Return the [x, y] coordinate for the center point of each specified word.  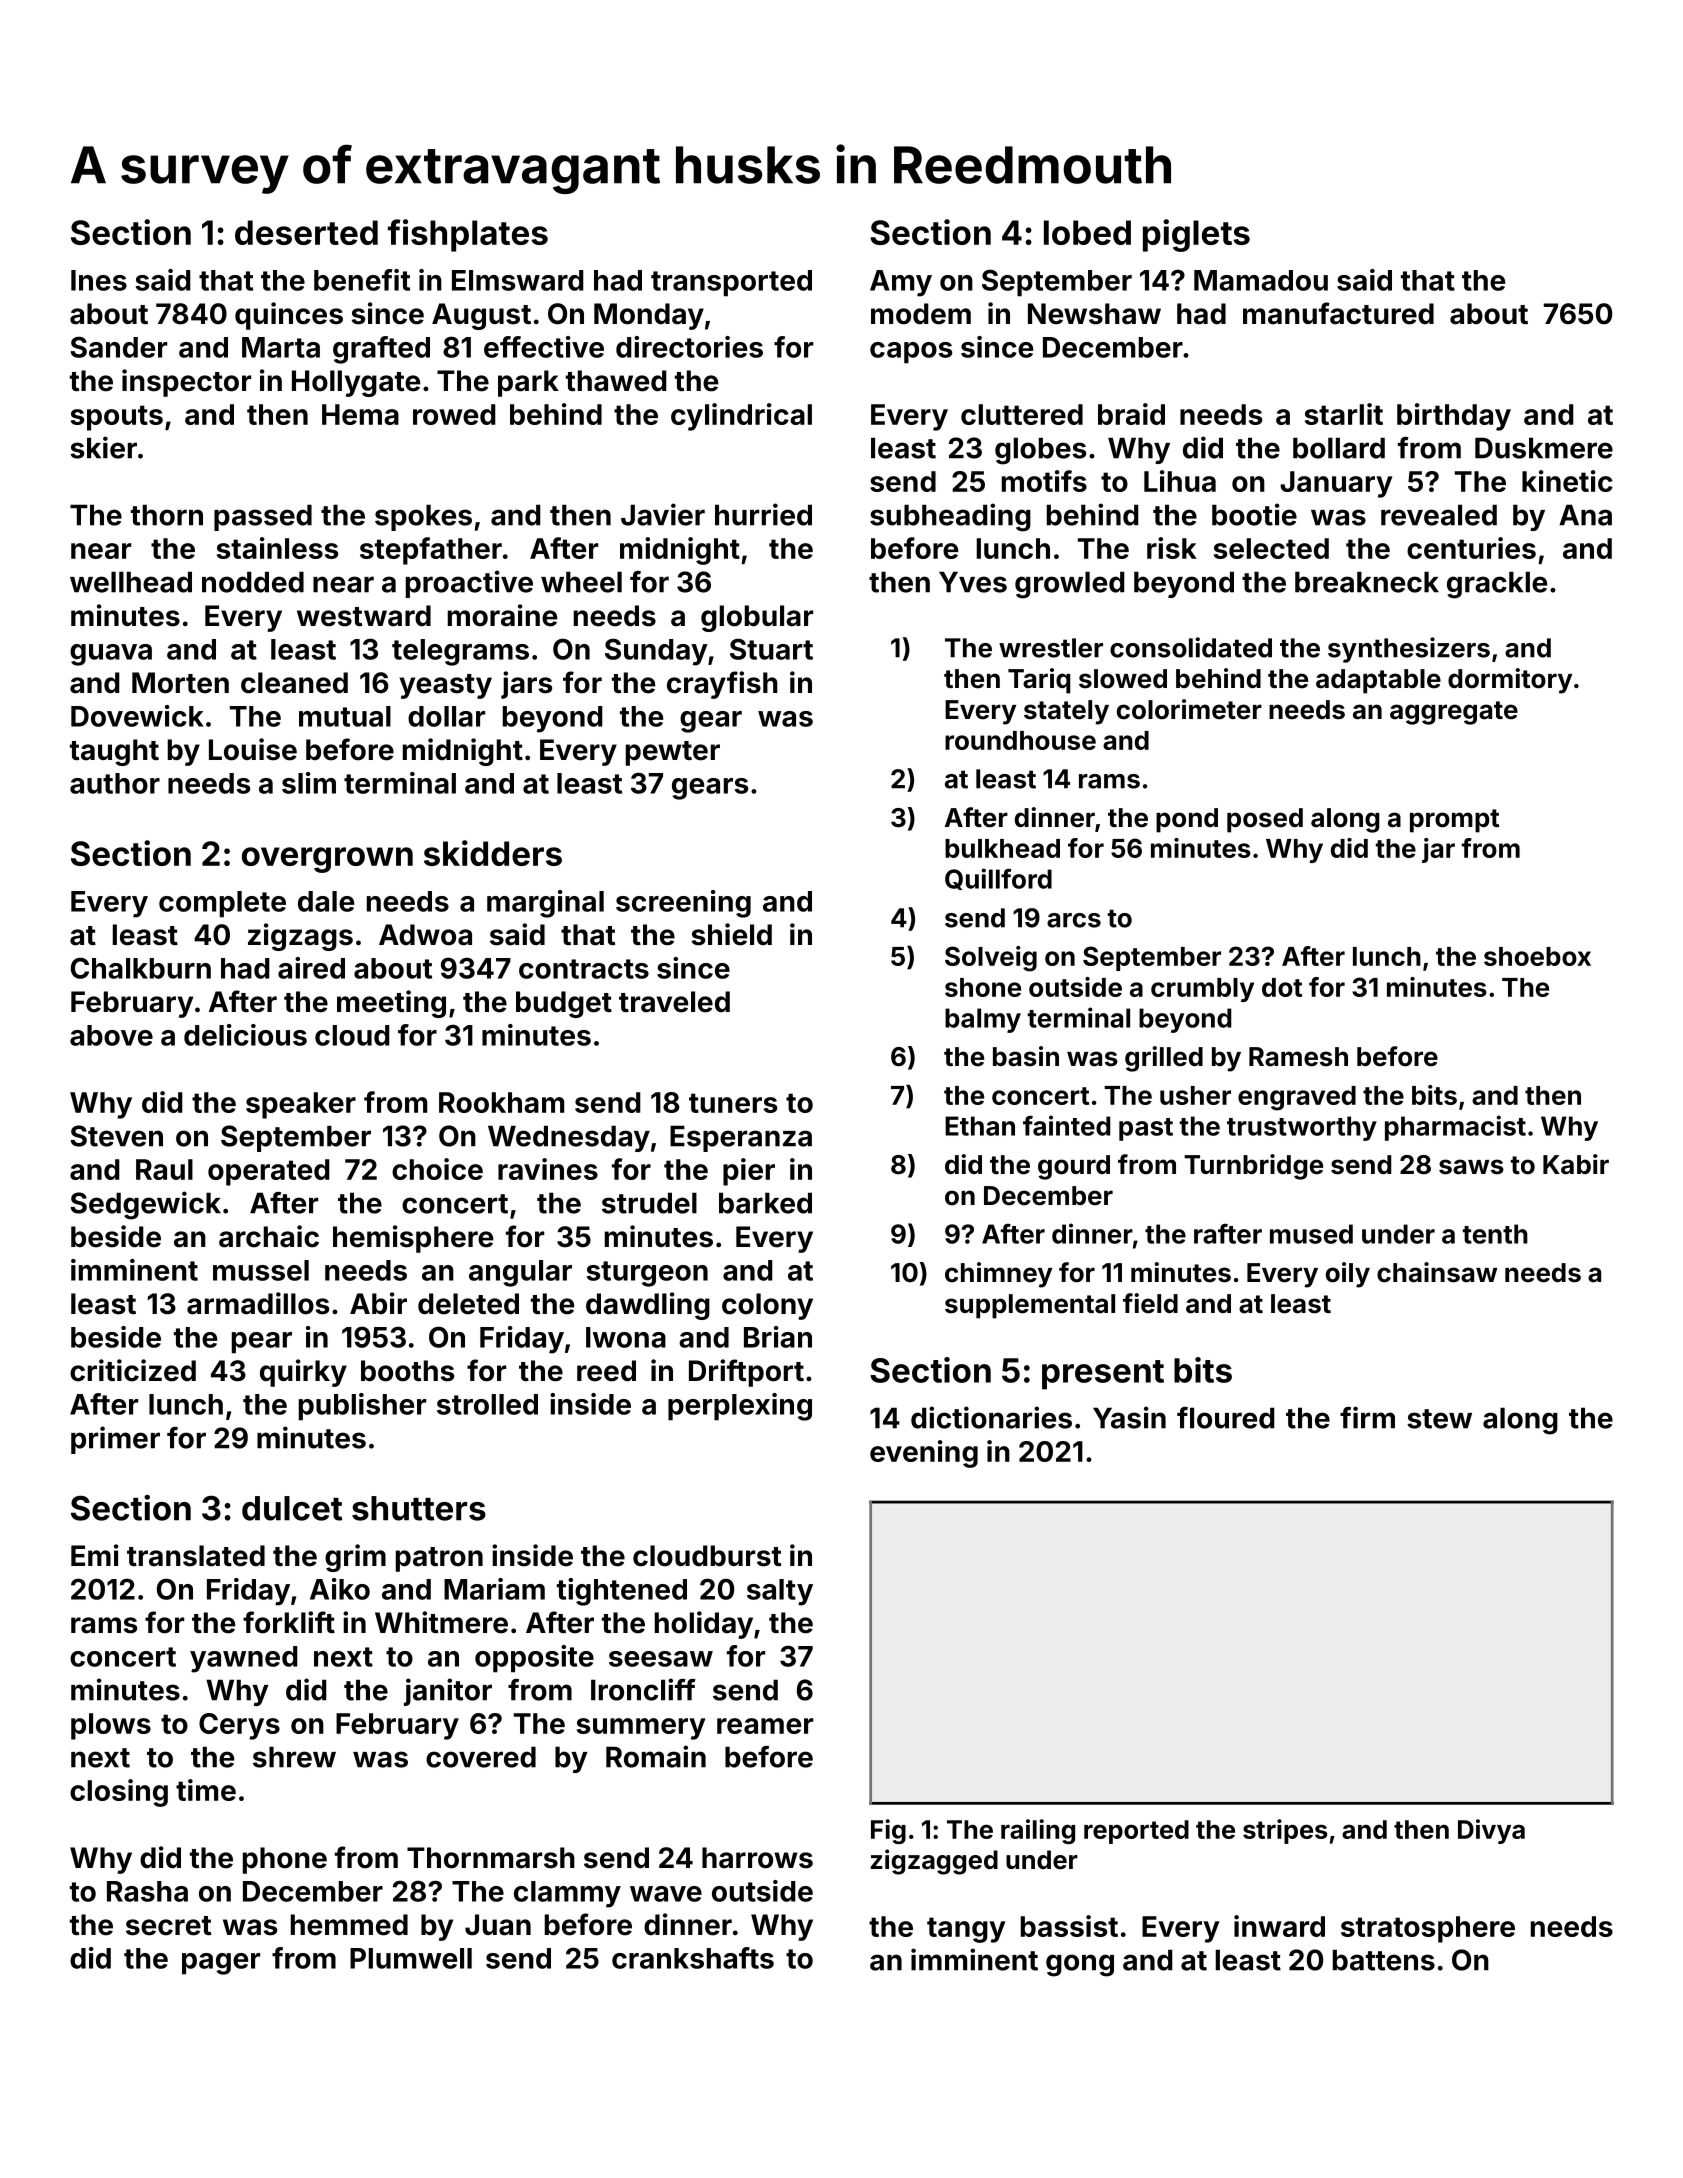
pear [262, 1343]
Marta [281, 347]
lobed [1087, 232]
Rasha [147, 1891]
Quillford [998, 879]
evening [924, 1454]
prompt [1454, 821]
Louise [253, 749]
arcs [1074, 920]
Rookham [501, 1102]
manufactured [1338, 313]
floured [1226, 1418]
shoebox [1537, 956]
